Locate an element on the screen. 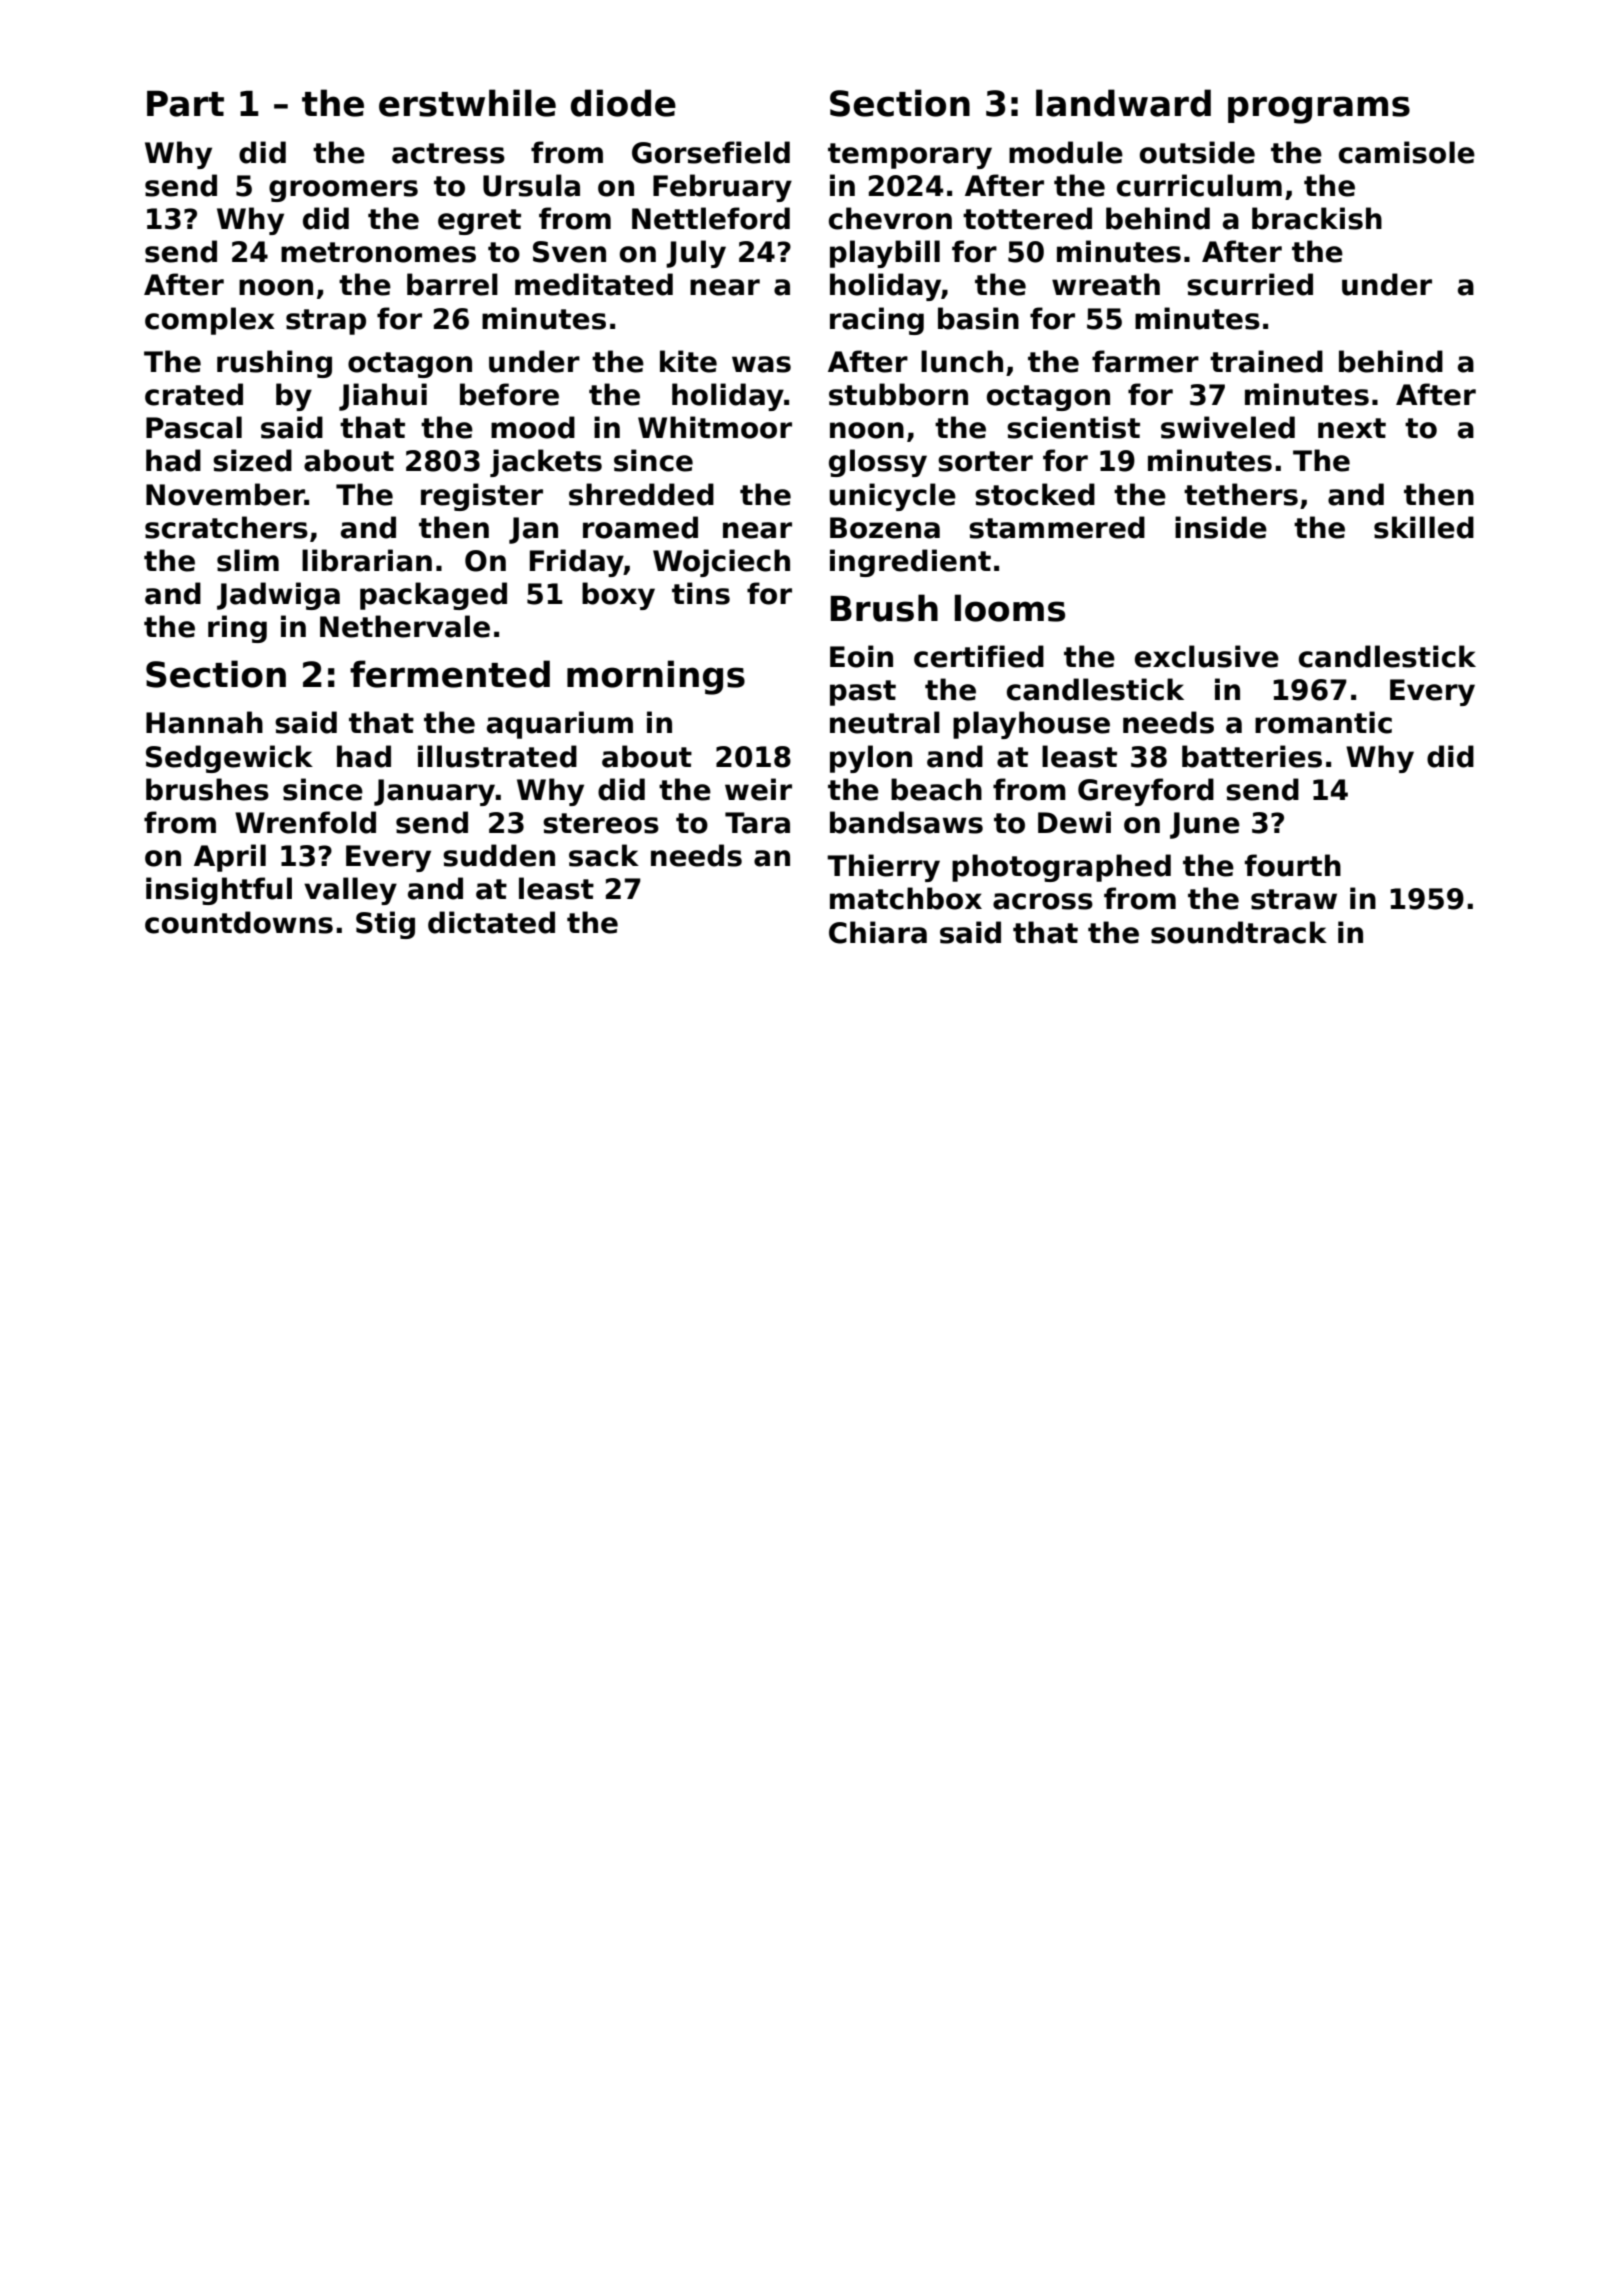 Image resolution: width=1620 pixels, height=2292 pixels. next is located at coordinates (1352, 428).
